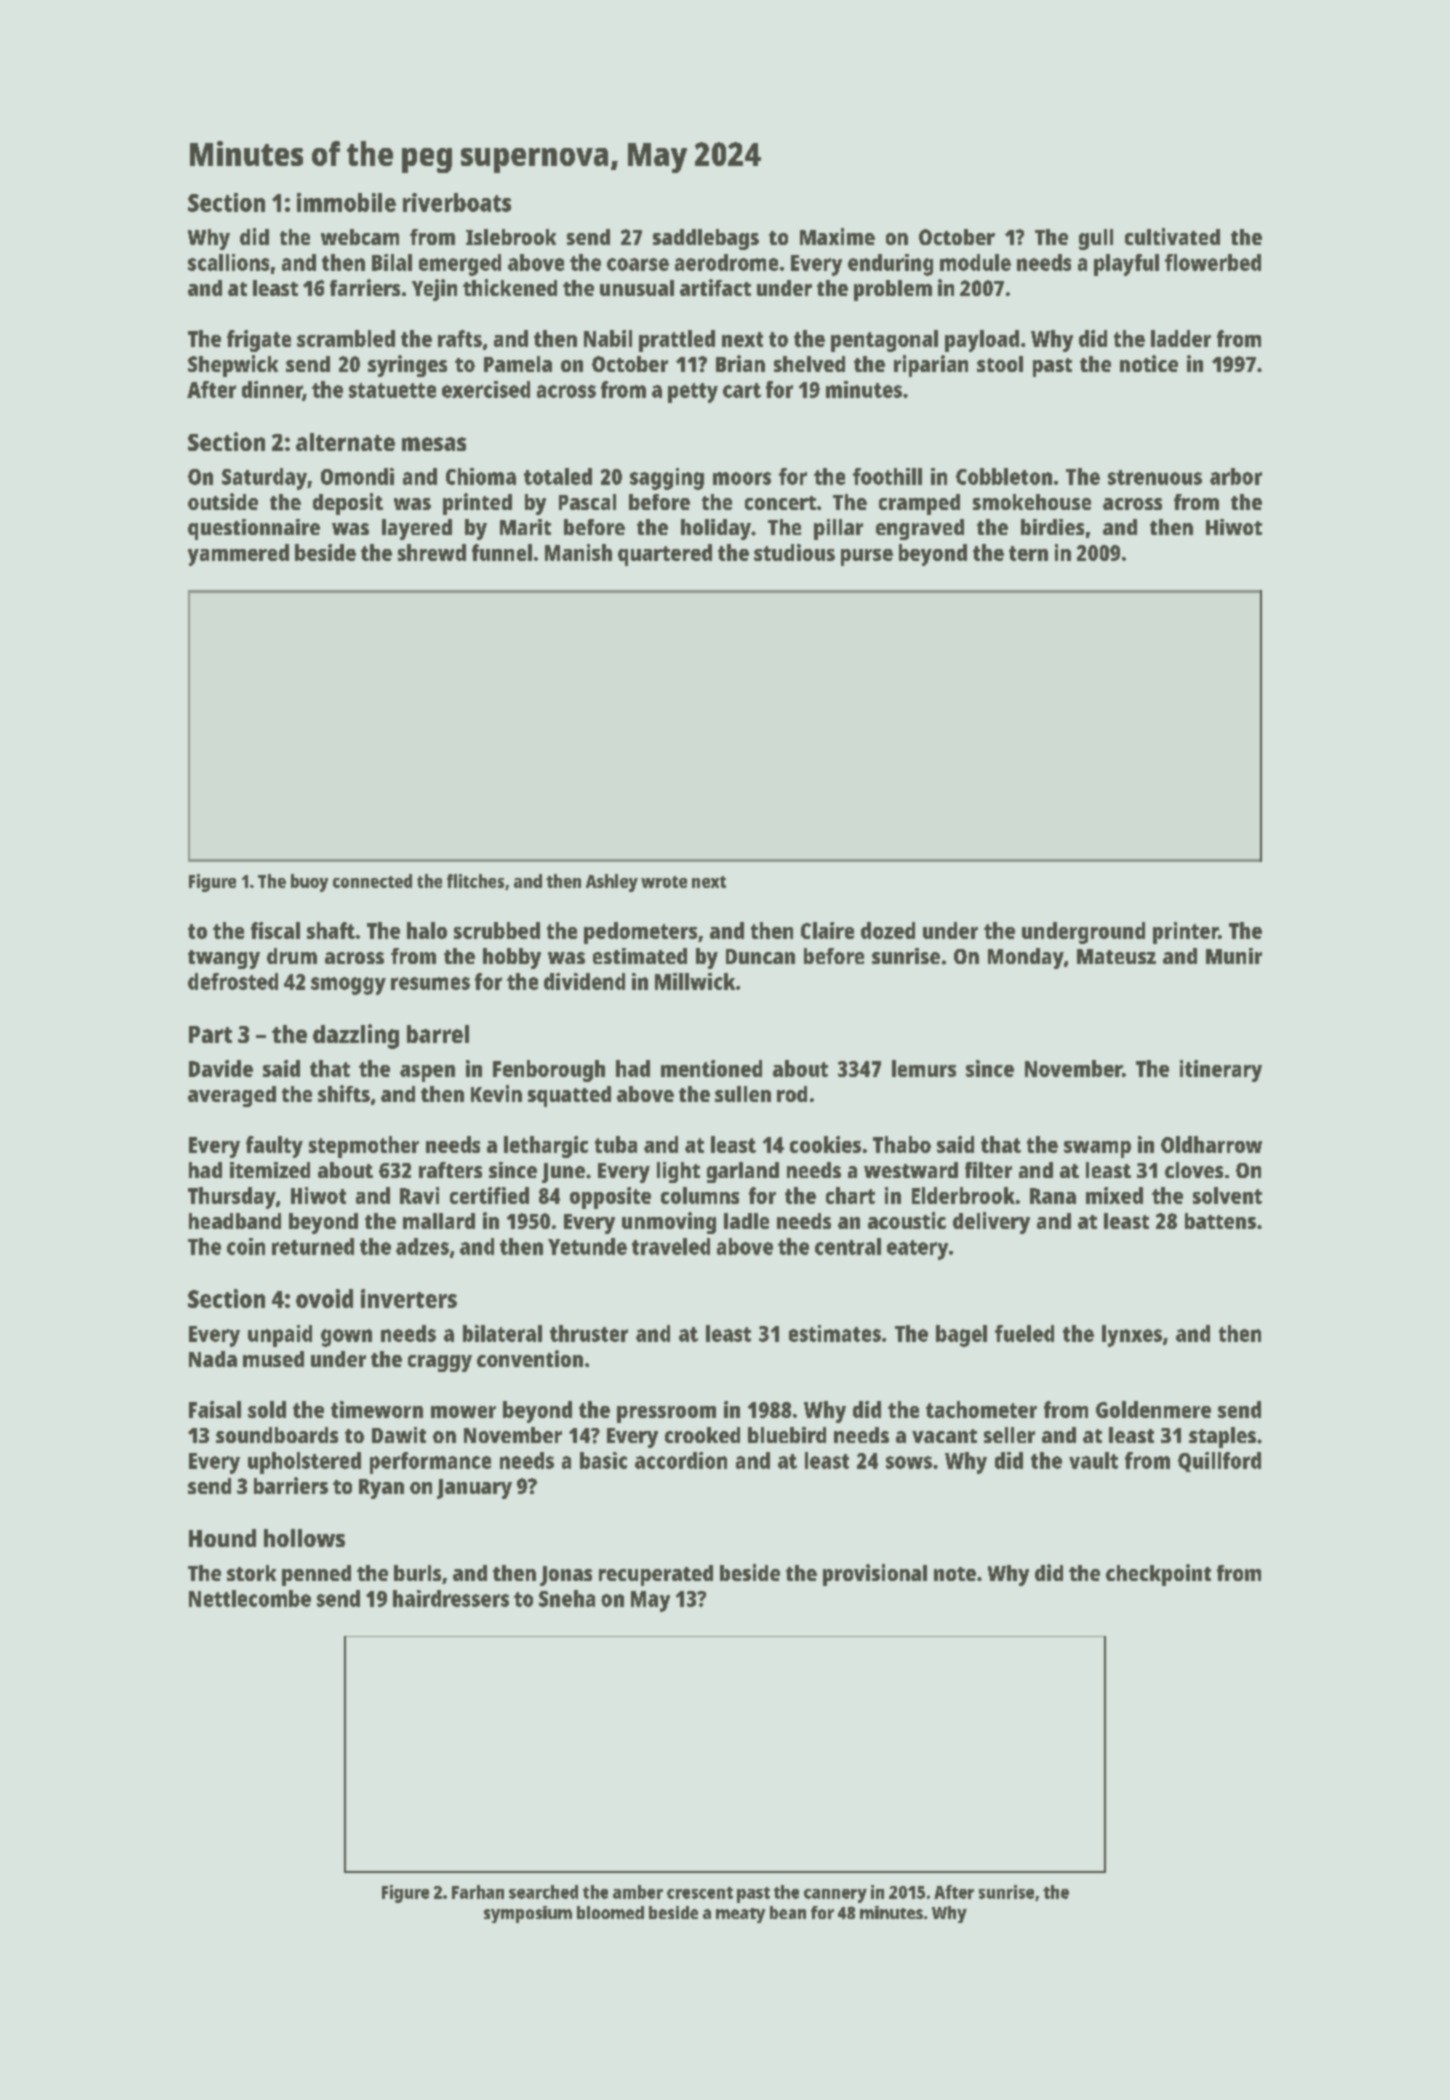 This image has height=2100, width=1450. Describe the element at coordinates (1185, 933) in the image. I see `printer` at that location.
